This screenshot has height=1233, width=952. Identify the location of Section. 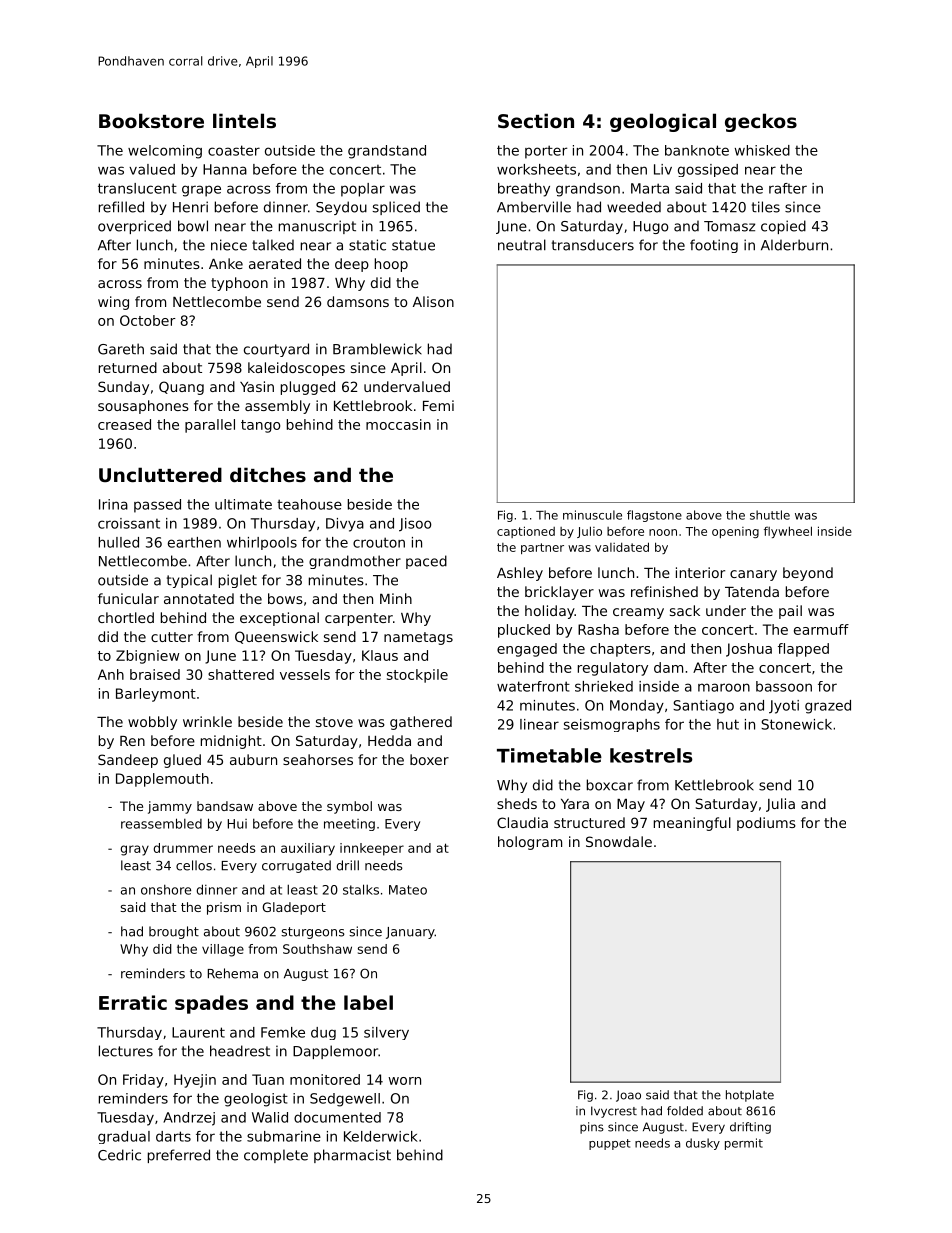
(536, 120).
